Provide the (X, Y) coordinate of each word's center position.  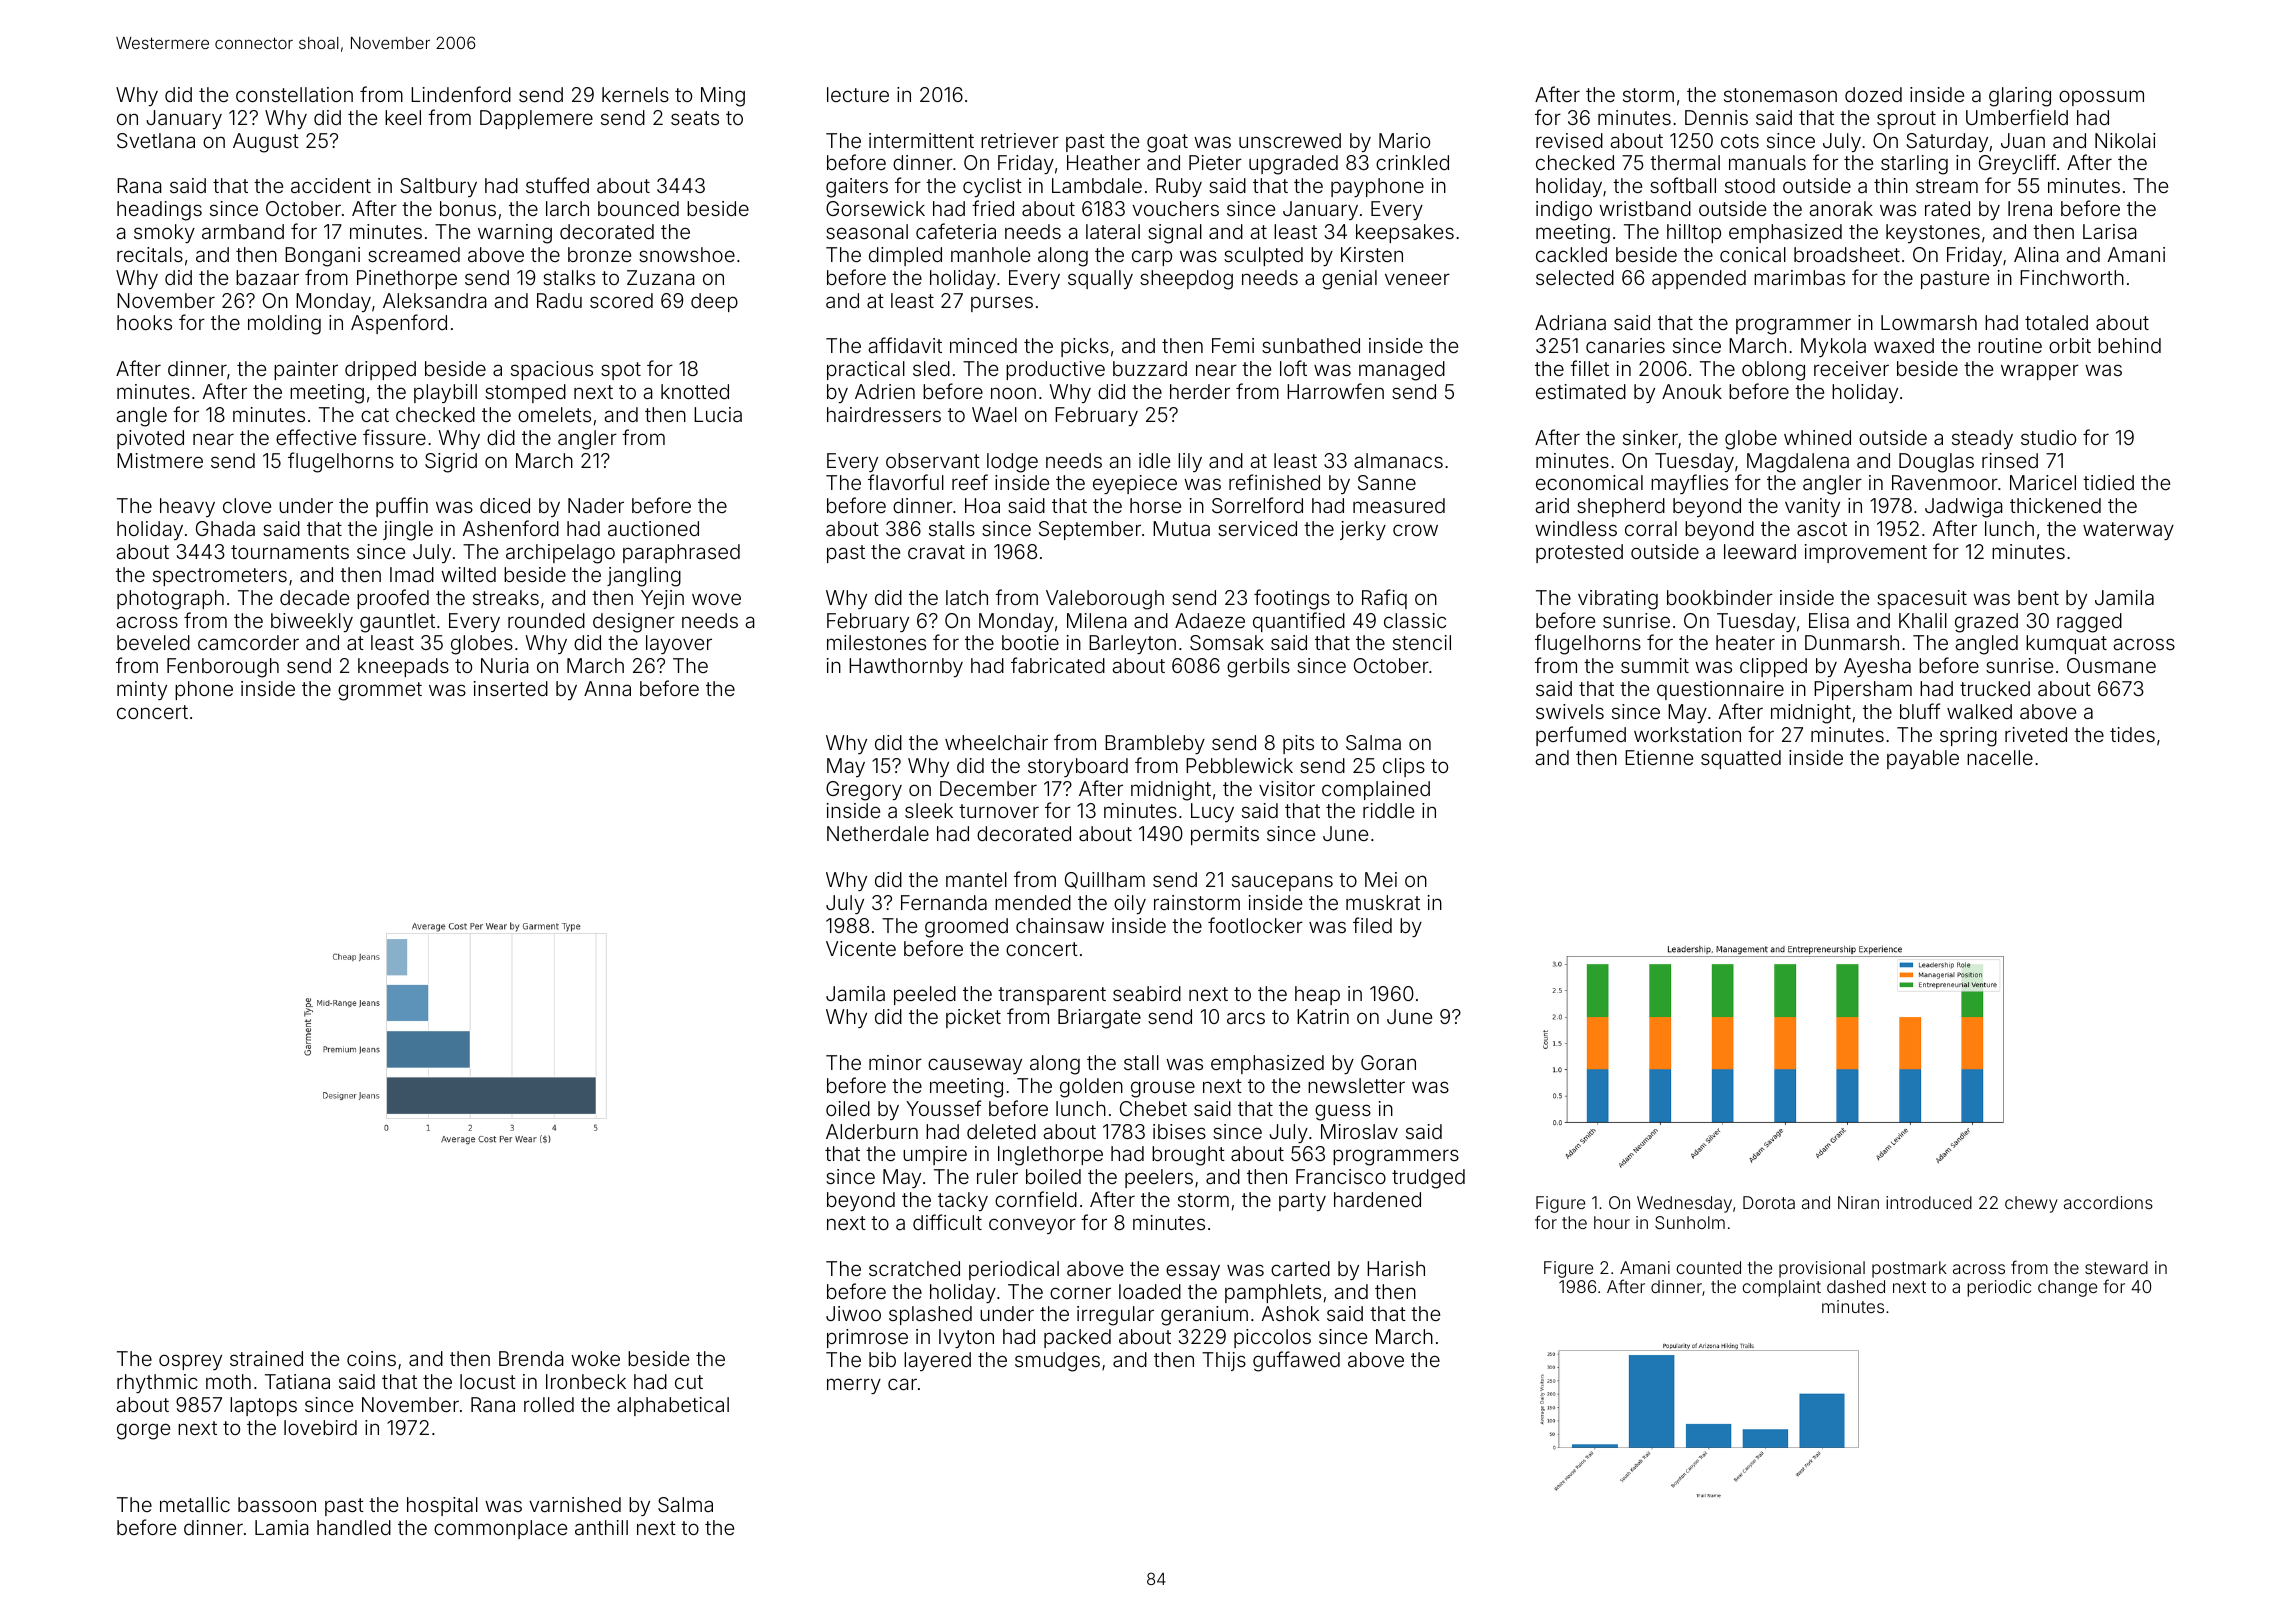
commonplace (500, 1529)
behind (2129, 345)
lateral (1113, 231)
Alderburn (872, 1131)
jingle (408, 531)
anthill (601, 1527)
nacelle (2000, 757)
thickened (2055, 505)
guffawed (1296, 1361)
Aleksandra (435, 300)
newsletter (1356, 1085)
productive (1055, 370)
